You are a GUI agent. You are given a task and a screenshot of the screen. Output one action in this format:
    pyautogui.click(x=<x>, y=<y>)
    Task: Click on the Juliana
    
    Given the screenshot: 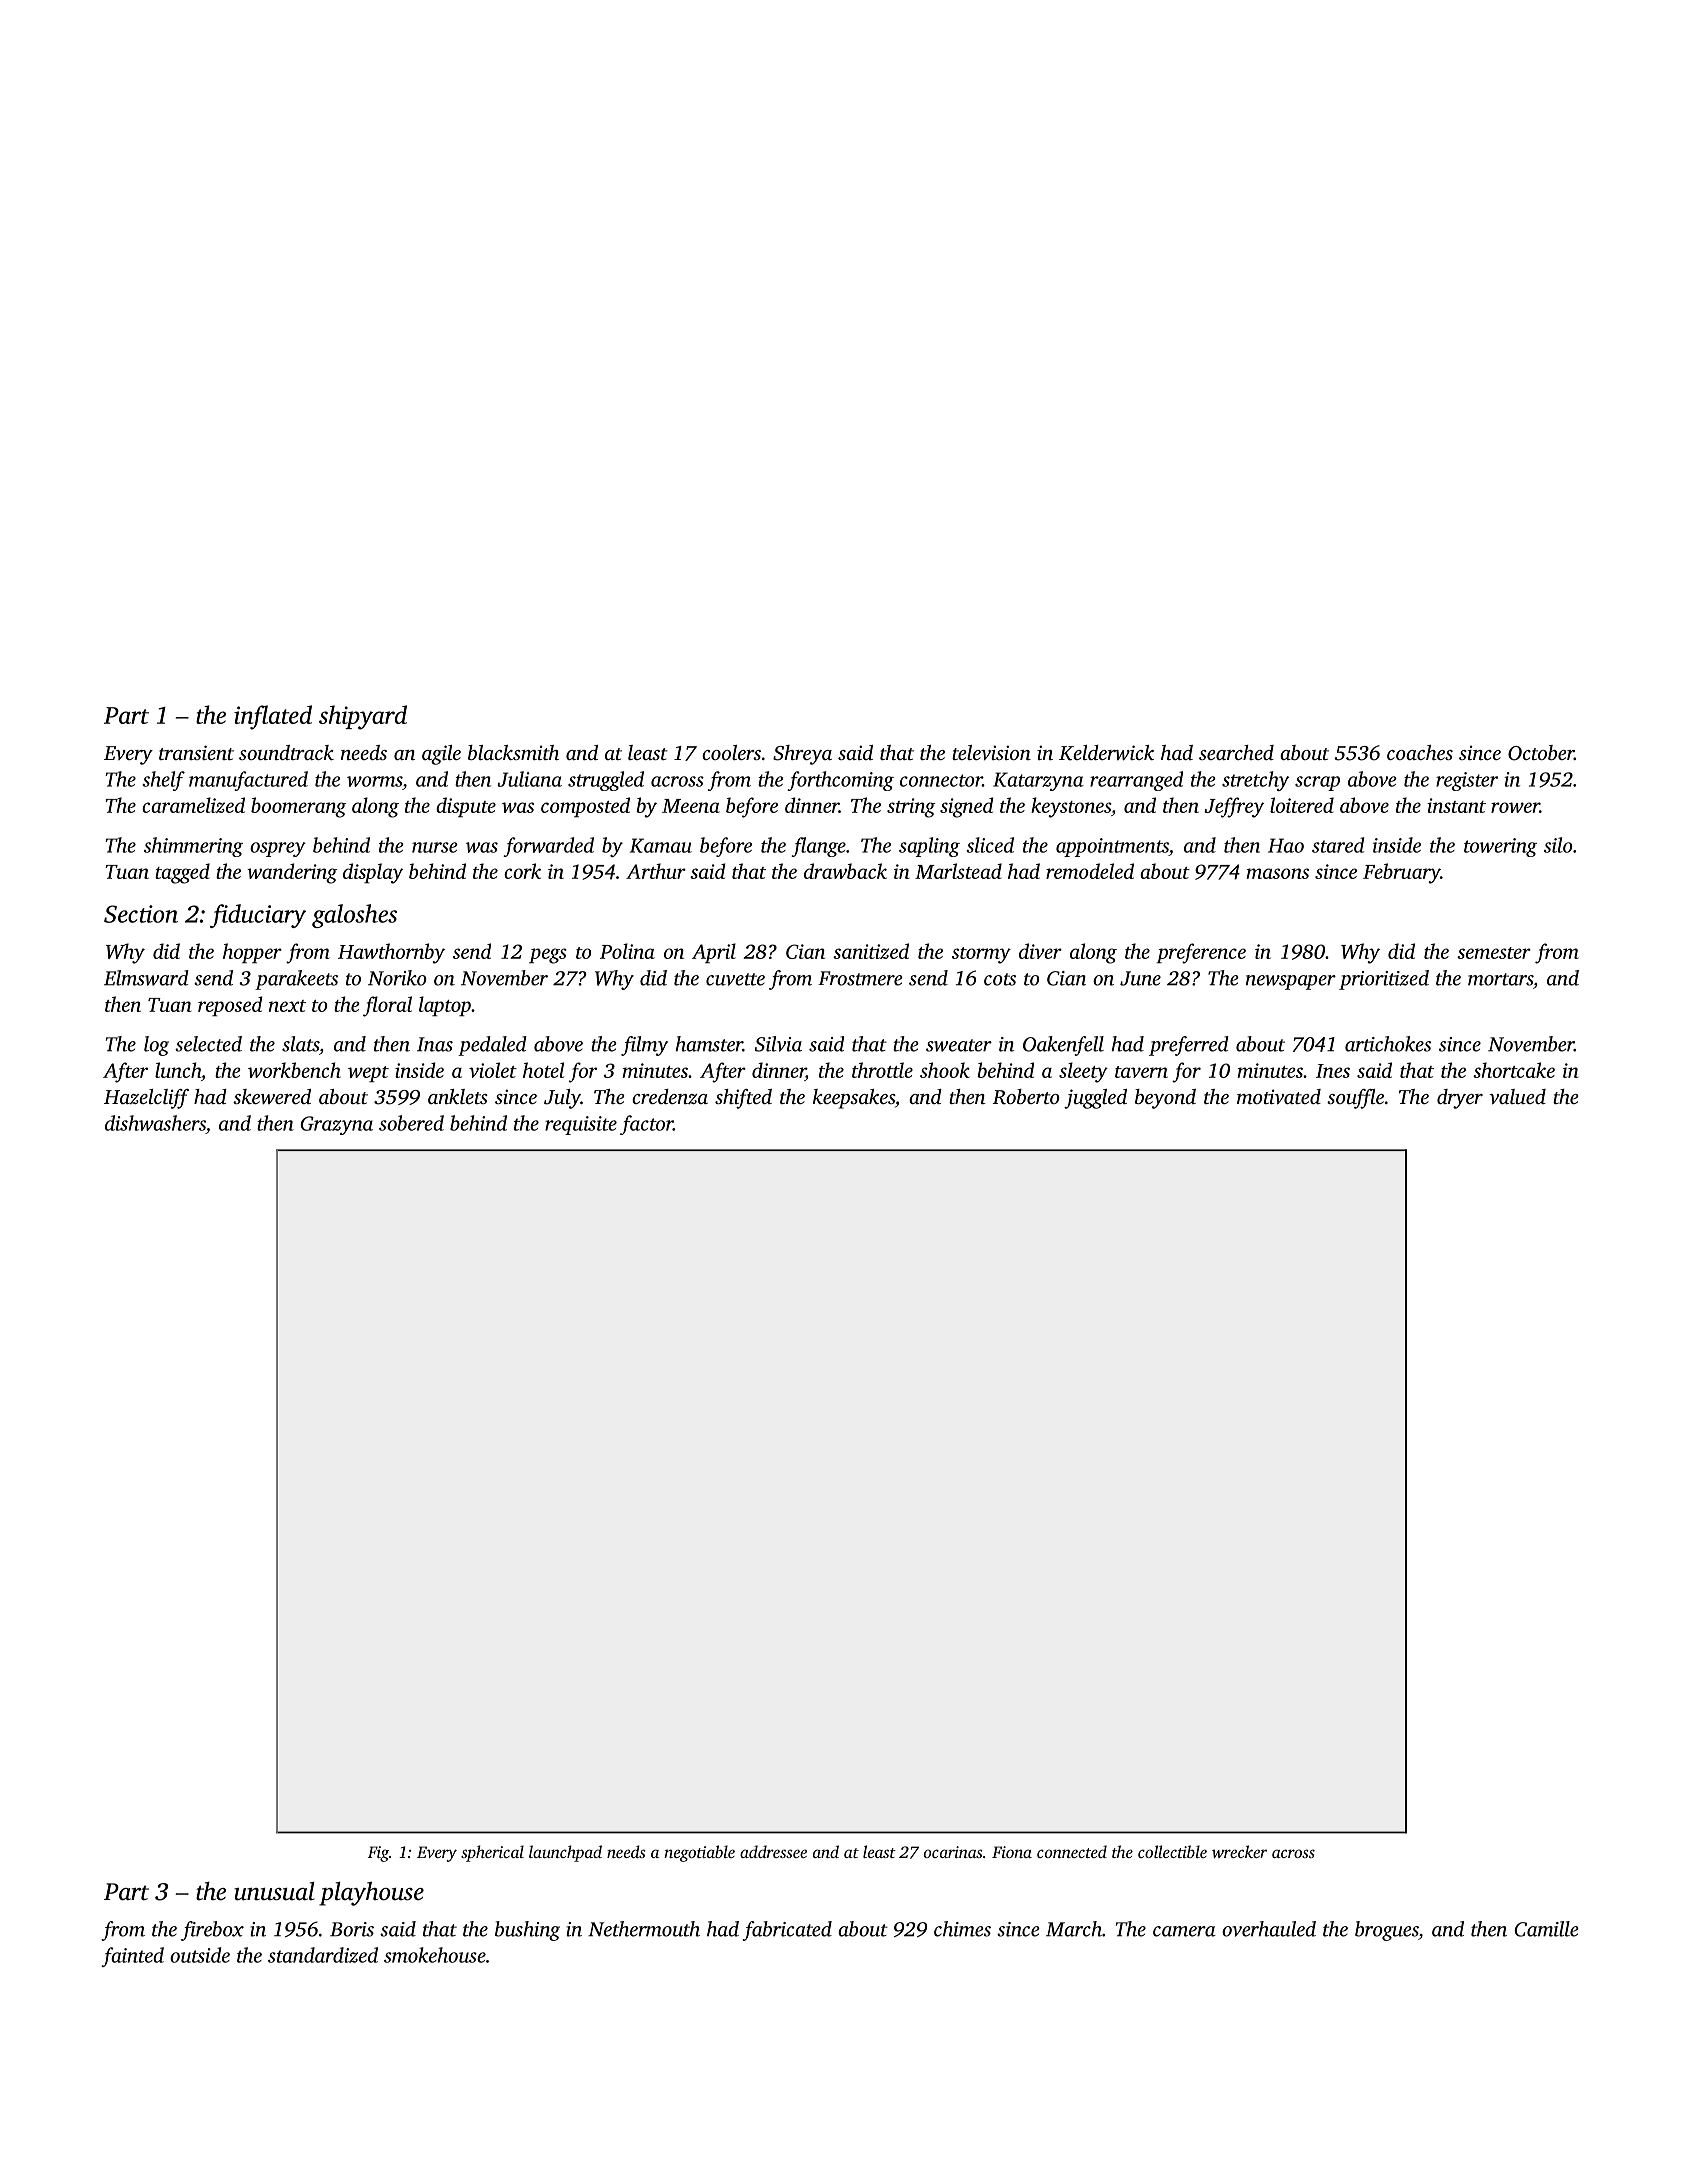 What is the action you would take?
    pyautogui.click(x=529, y=779)
